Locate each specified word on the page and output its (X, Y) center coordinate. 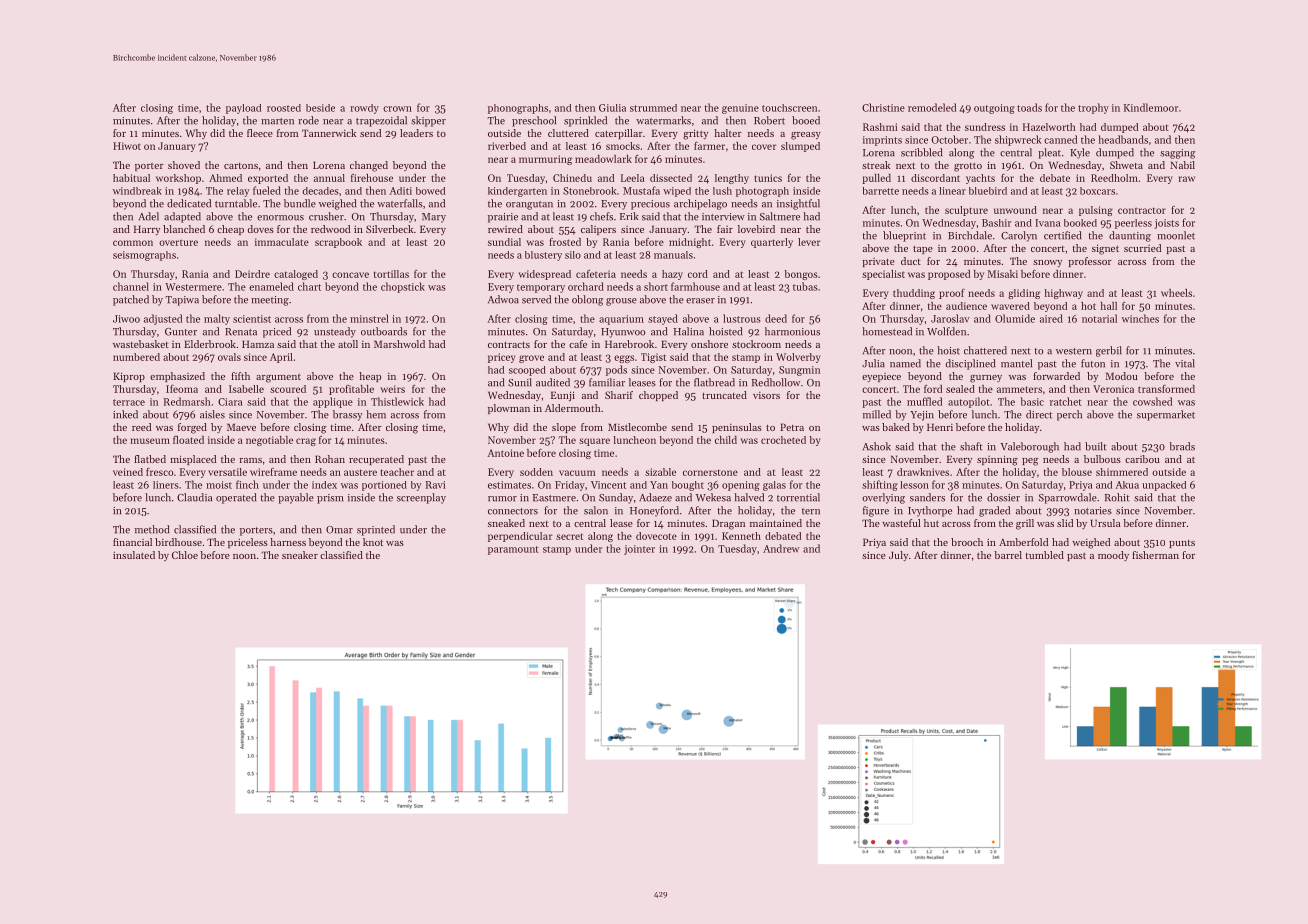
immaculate (282, 242)
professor (1090, 262)
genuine (740, 109)
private (878, 262)
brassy (347, 415)
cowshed (1152, 401)
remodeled (932, 107)
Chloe (185, 555)
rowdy (364, 109)
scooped (527, 371)
